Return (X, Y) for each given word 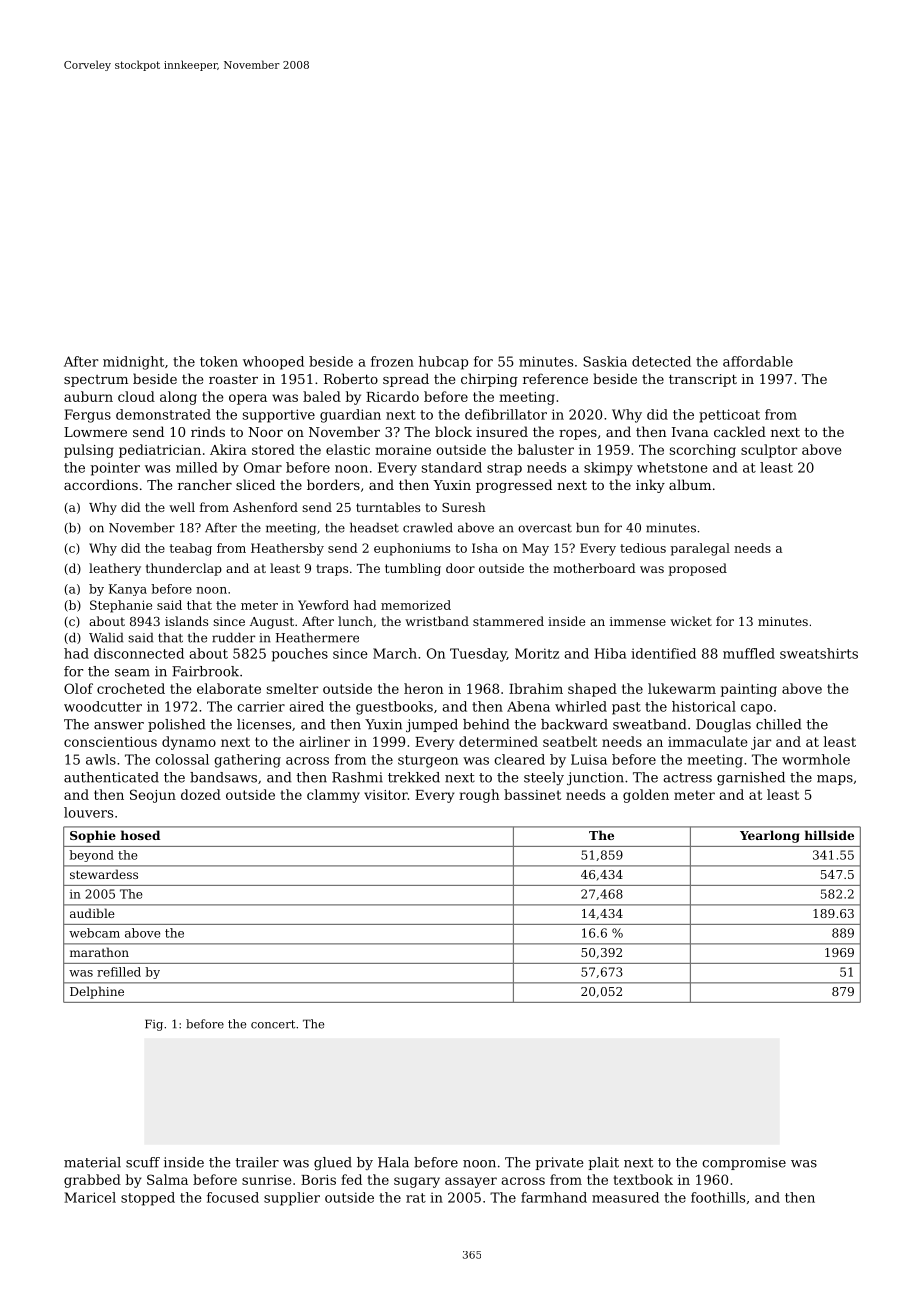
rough (479, 796)
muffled (749, 653)
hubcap (443, 363)
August (272, 623)
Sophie (93, 836)
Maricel (90, 1197)
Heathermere (317, 637)
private (559, 1163)
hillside (829, 835)
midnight (133, 363)
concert (273, 1024)
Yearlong (770, 836)
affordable (758, 361)
